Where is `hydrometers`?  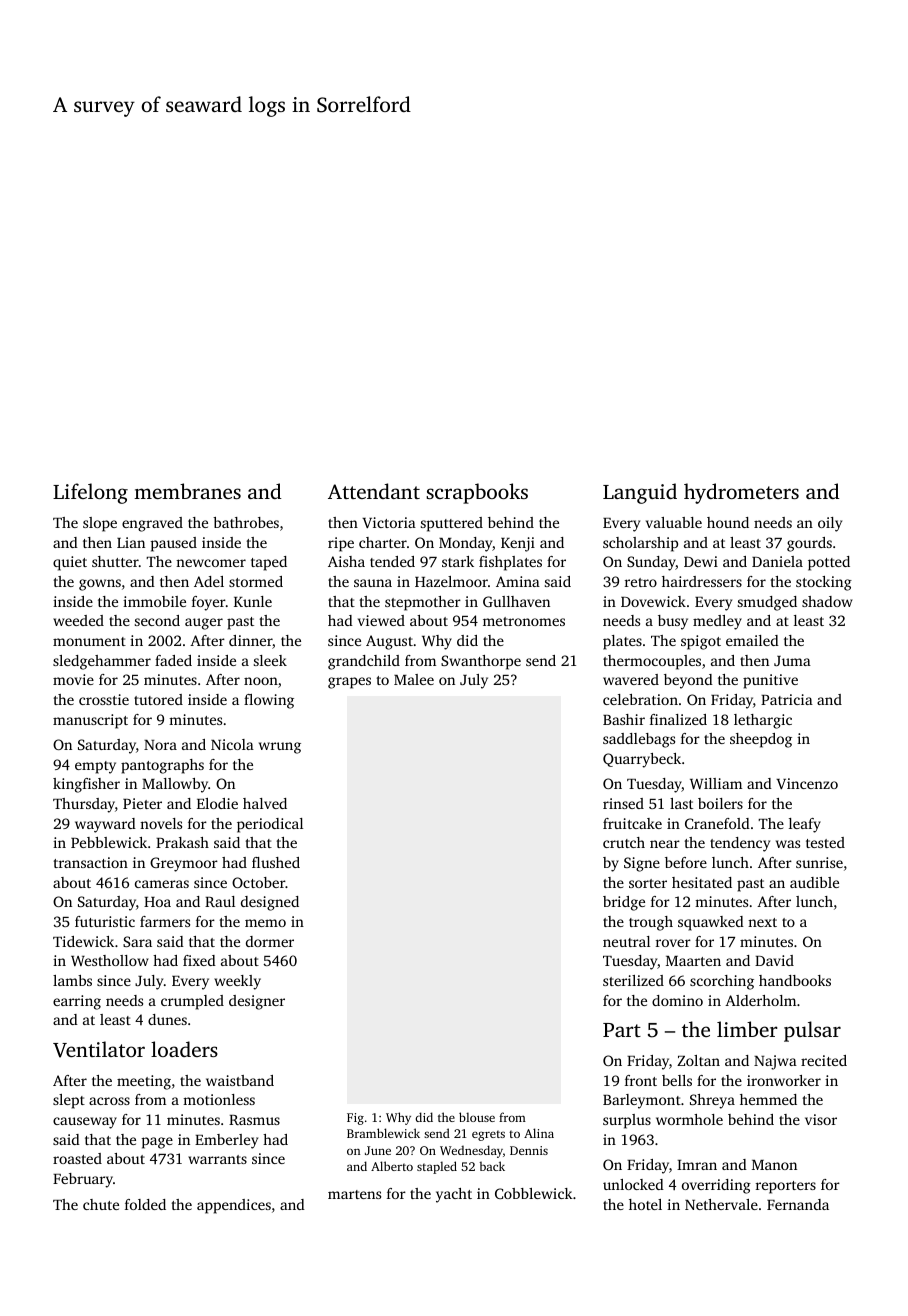
hydrometers is located at coordinates (741, 493).
